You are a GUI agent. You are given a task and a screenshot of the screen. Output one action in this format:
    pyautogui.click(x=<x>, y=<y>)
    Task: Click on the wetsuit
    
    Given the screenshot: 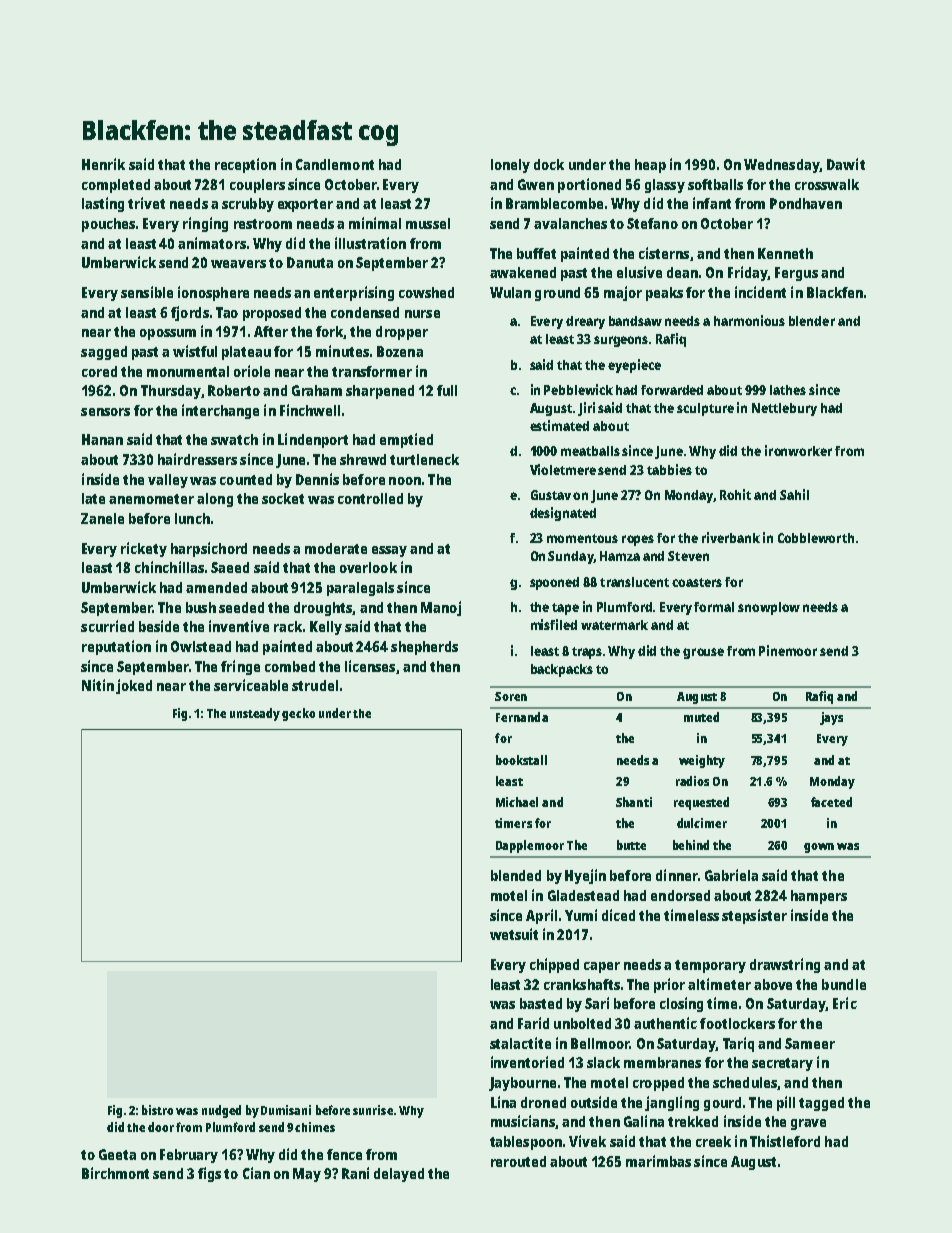 What is the action you would take?
    pyautogui.click(x=514, y=934)
